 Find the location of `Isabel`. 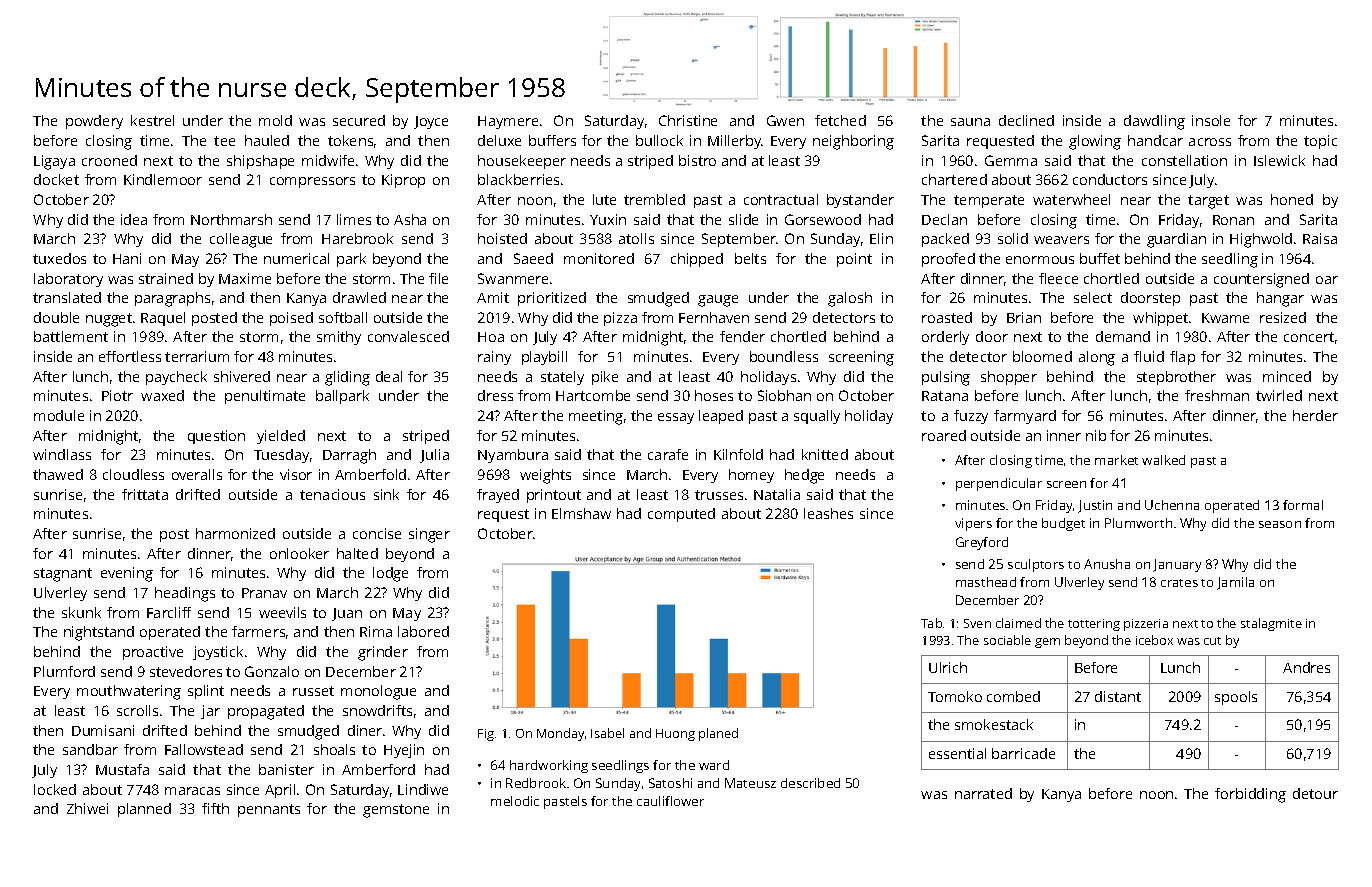

Isabel is located at coordinates (607, 733).
